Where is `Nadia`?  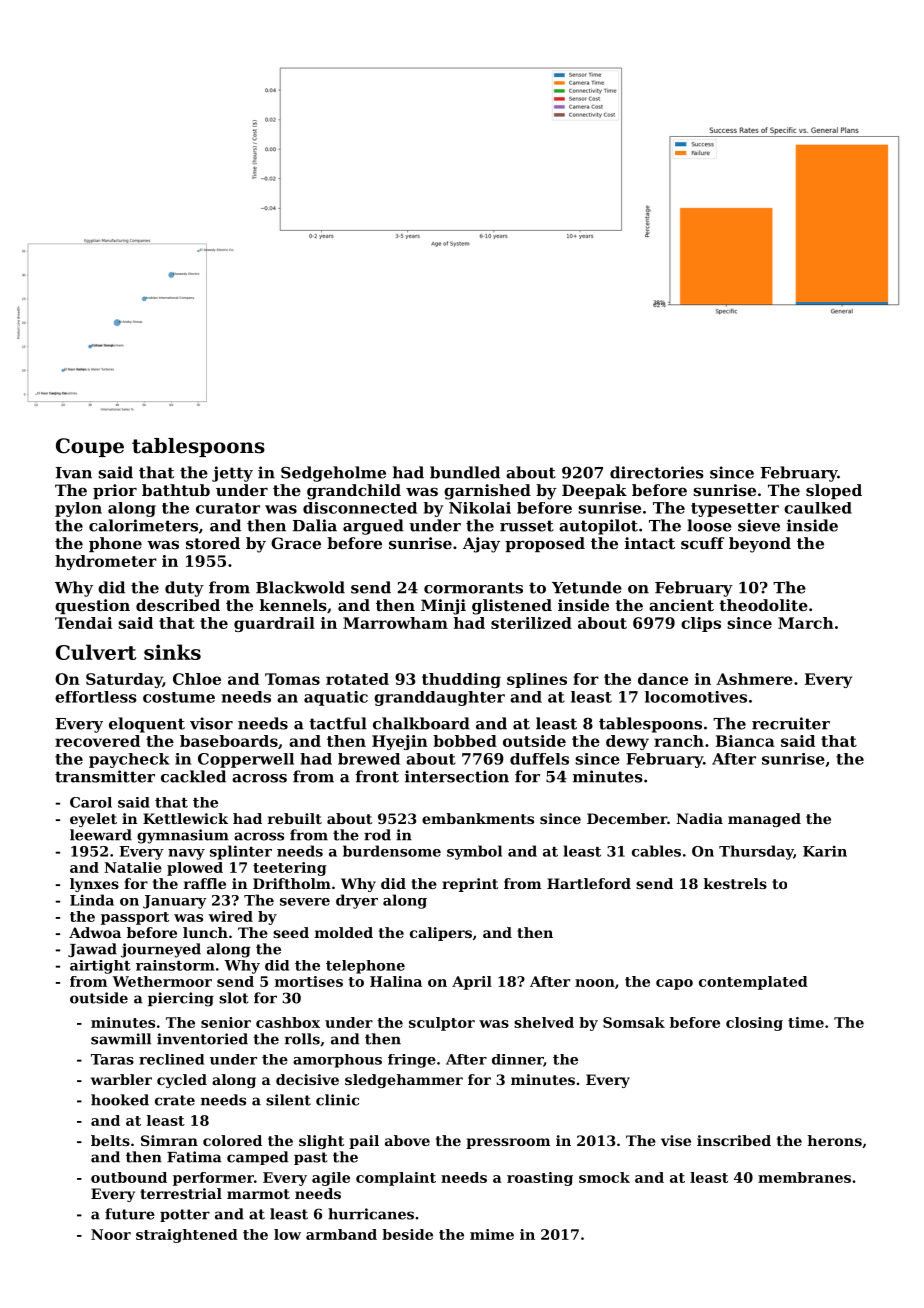
Nadia is located at coordinates (699, 818).
